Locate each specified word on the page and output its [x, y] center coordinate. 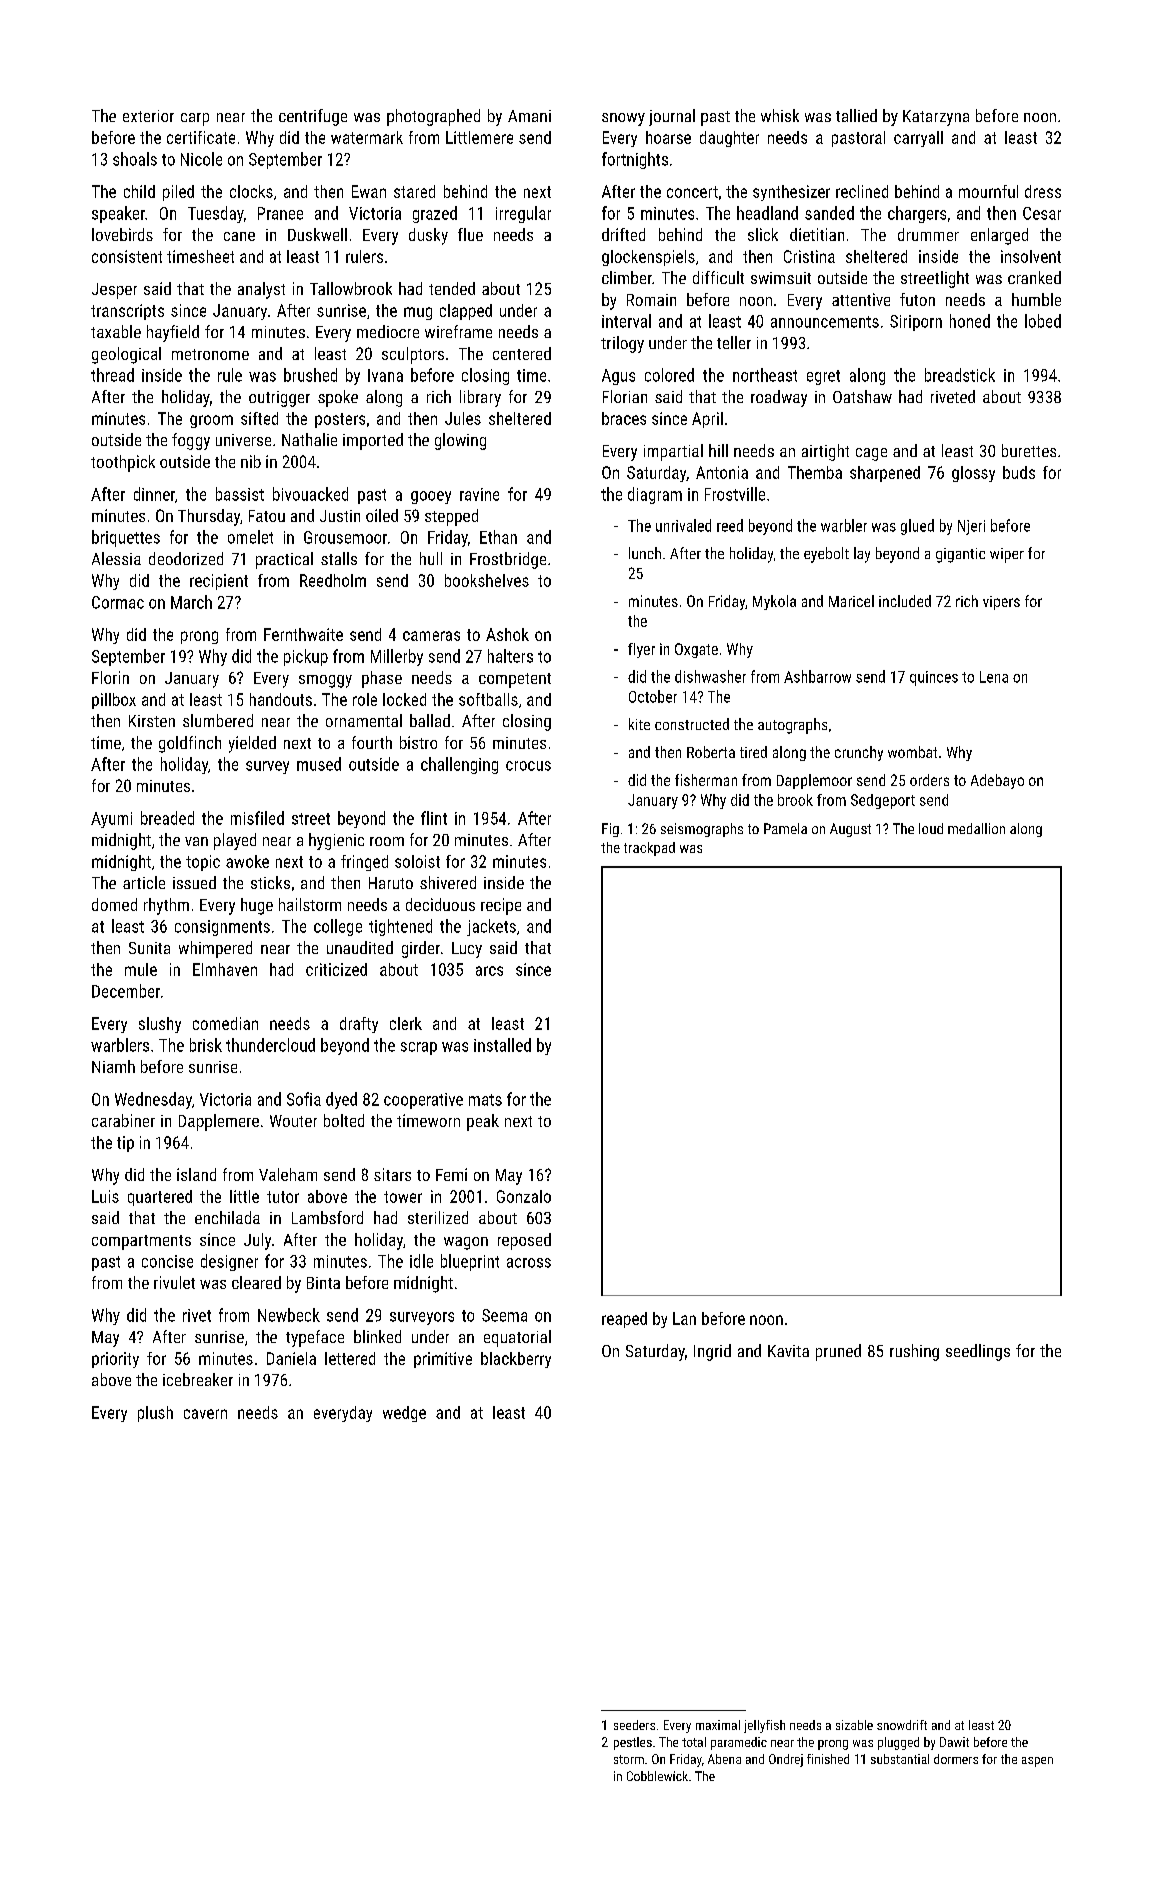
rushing [914, 1352]
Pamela [785, 828]
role [365, 699]
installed [502, 1045]
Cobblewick [657, 1776]
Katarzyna [936, 118]
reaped [624, 1320]
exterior [148, 116]
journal [672, 117]
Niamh [113, 1066]
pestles [633, 1743]
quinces [934, 678]
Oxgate [696, 650]
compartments [141, 1242]
